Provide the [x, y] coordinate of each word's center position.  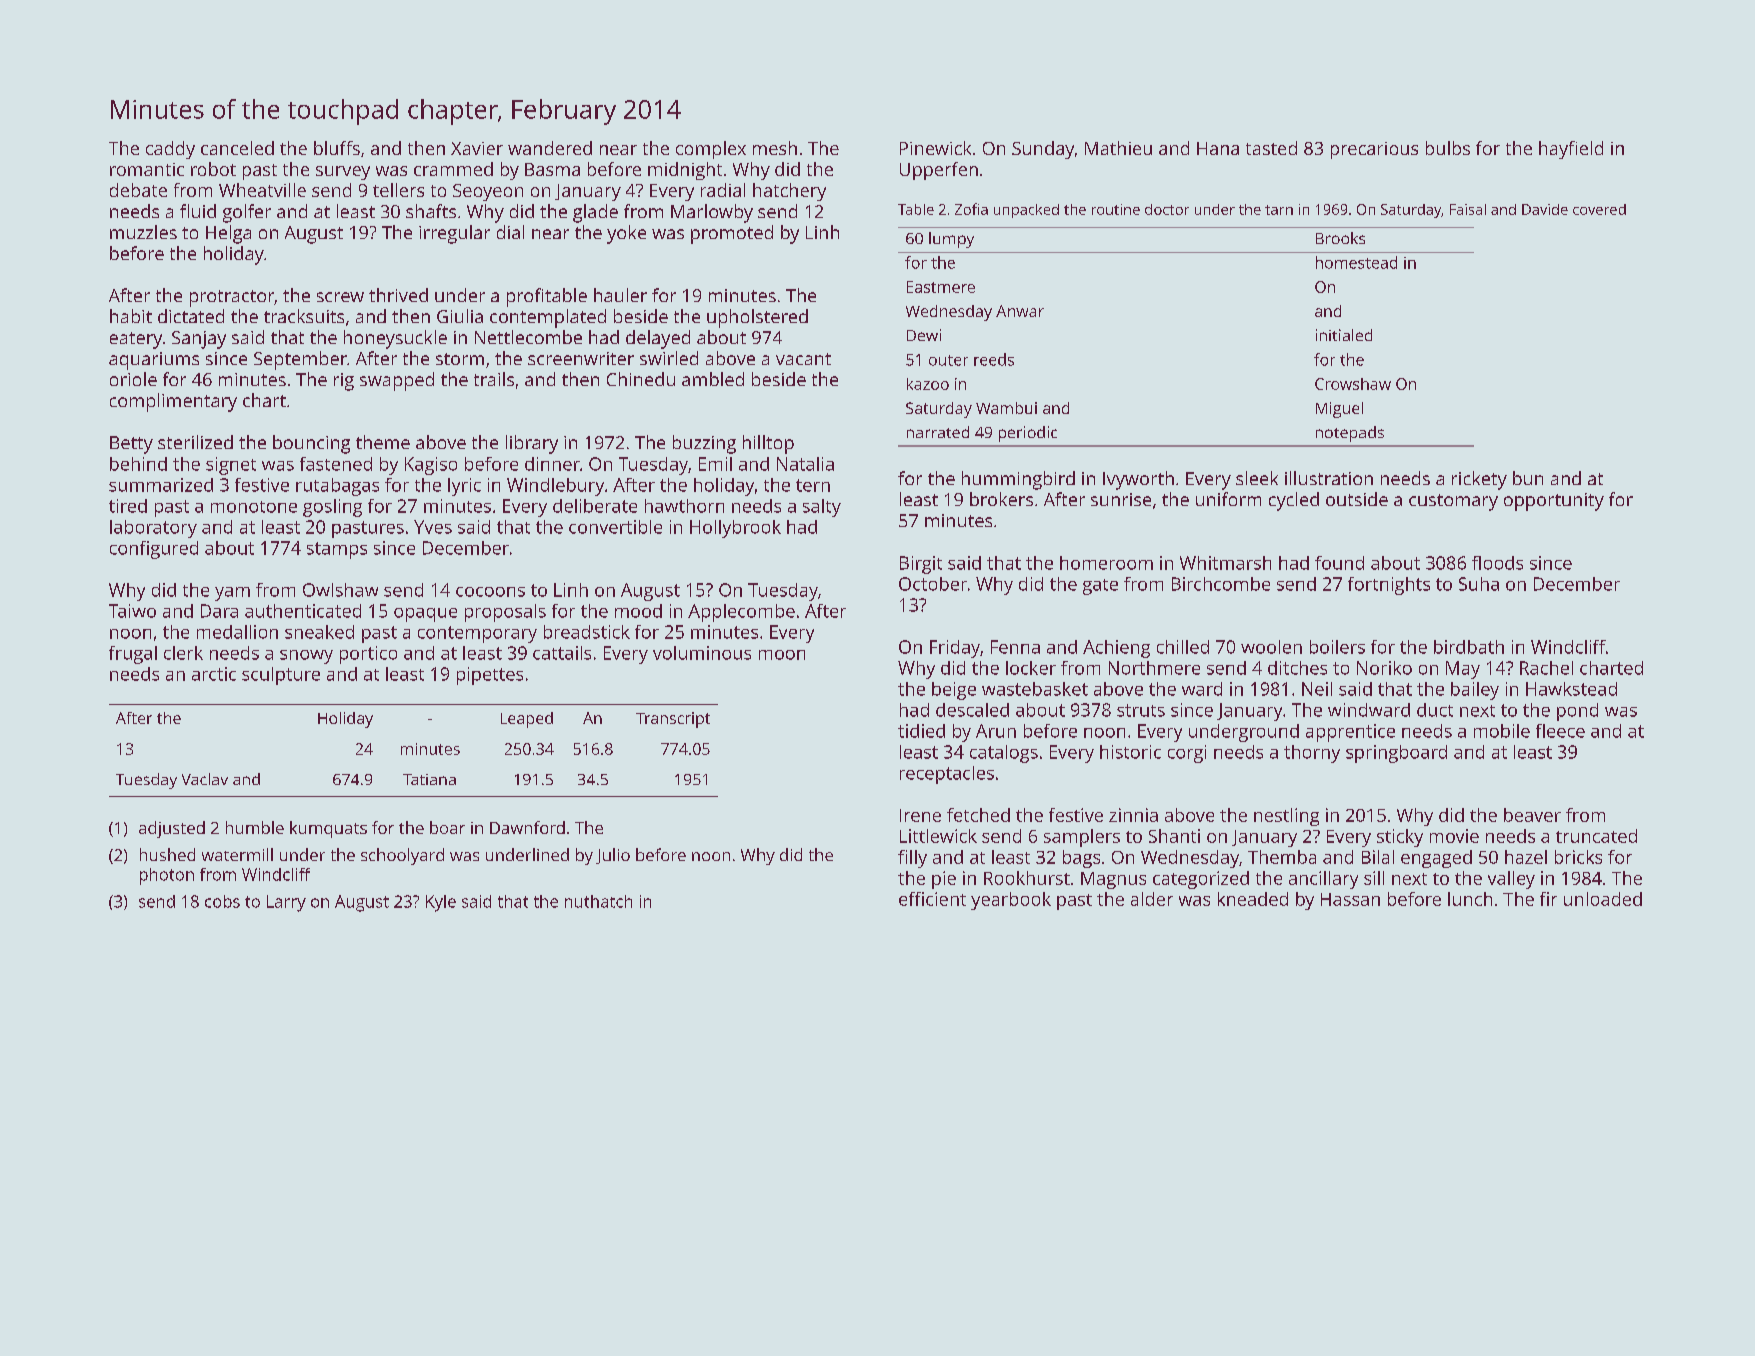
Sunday [1043, 150]
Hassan [1350, 899]
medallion [237, 632]
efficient [932, 899]
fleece [1560, 731]
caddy [170, 150]
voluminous [702, 653]
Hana [1218, 148]
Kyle [441, 903]
